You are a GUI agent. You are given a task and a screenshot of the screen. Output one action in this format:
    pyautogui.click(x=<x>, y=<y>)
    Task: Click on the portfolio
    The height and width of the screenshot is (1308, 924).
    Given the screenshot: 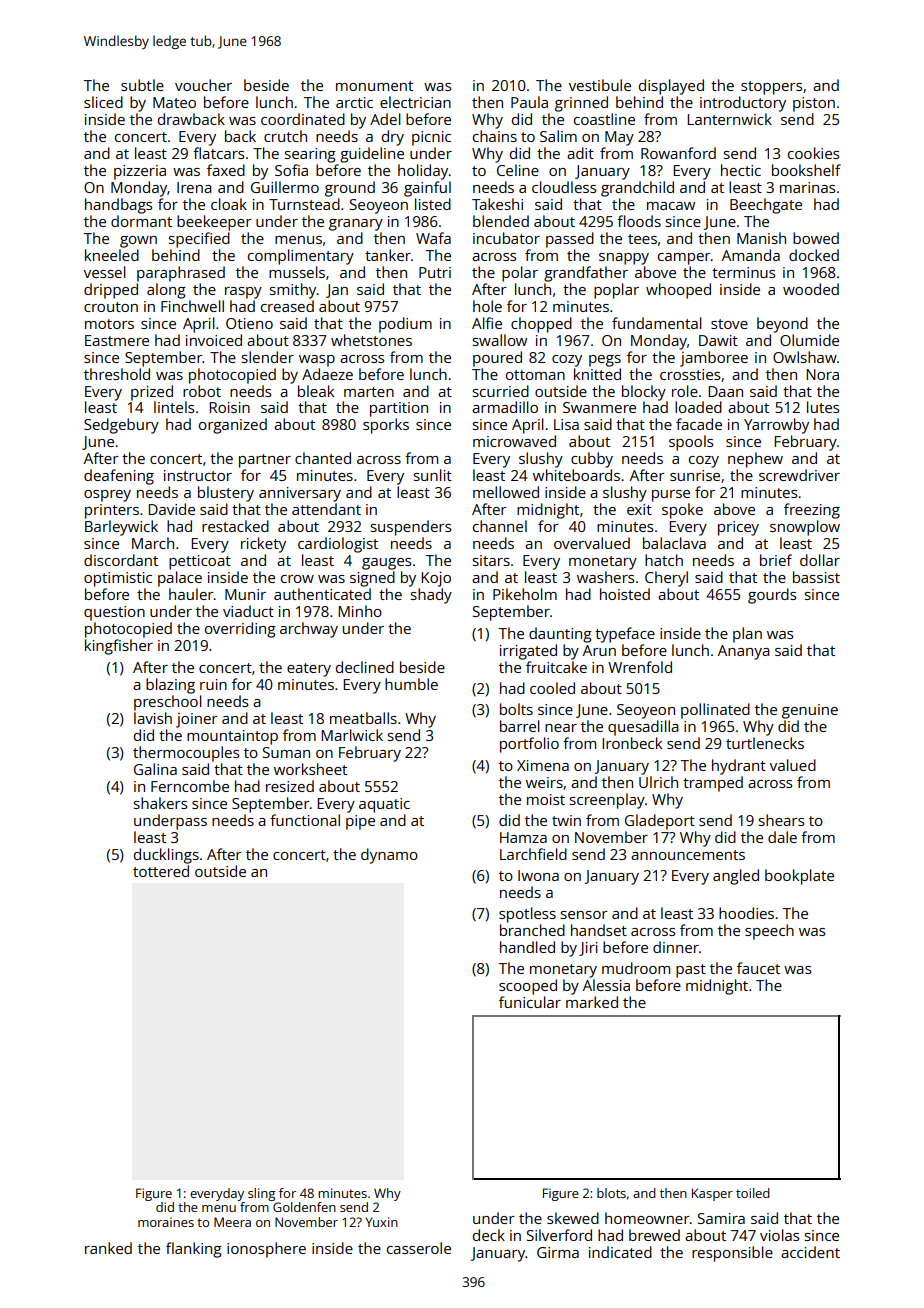 What is the action you would take?
    pyautogui.click(x=529, y=745)
